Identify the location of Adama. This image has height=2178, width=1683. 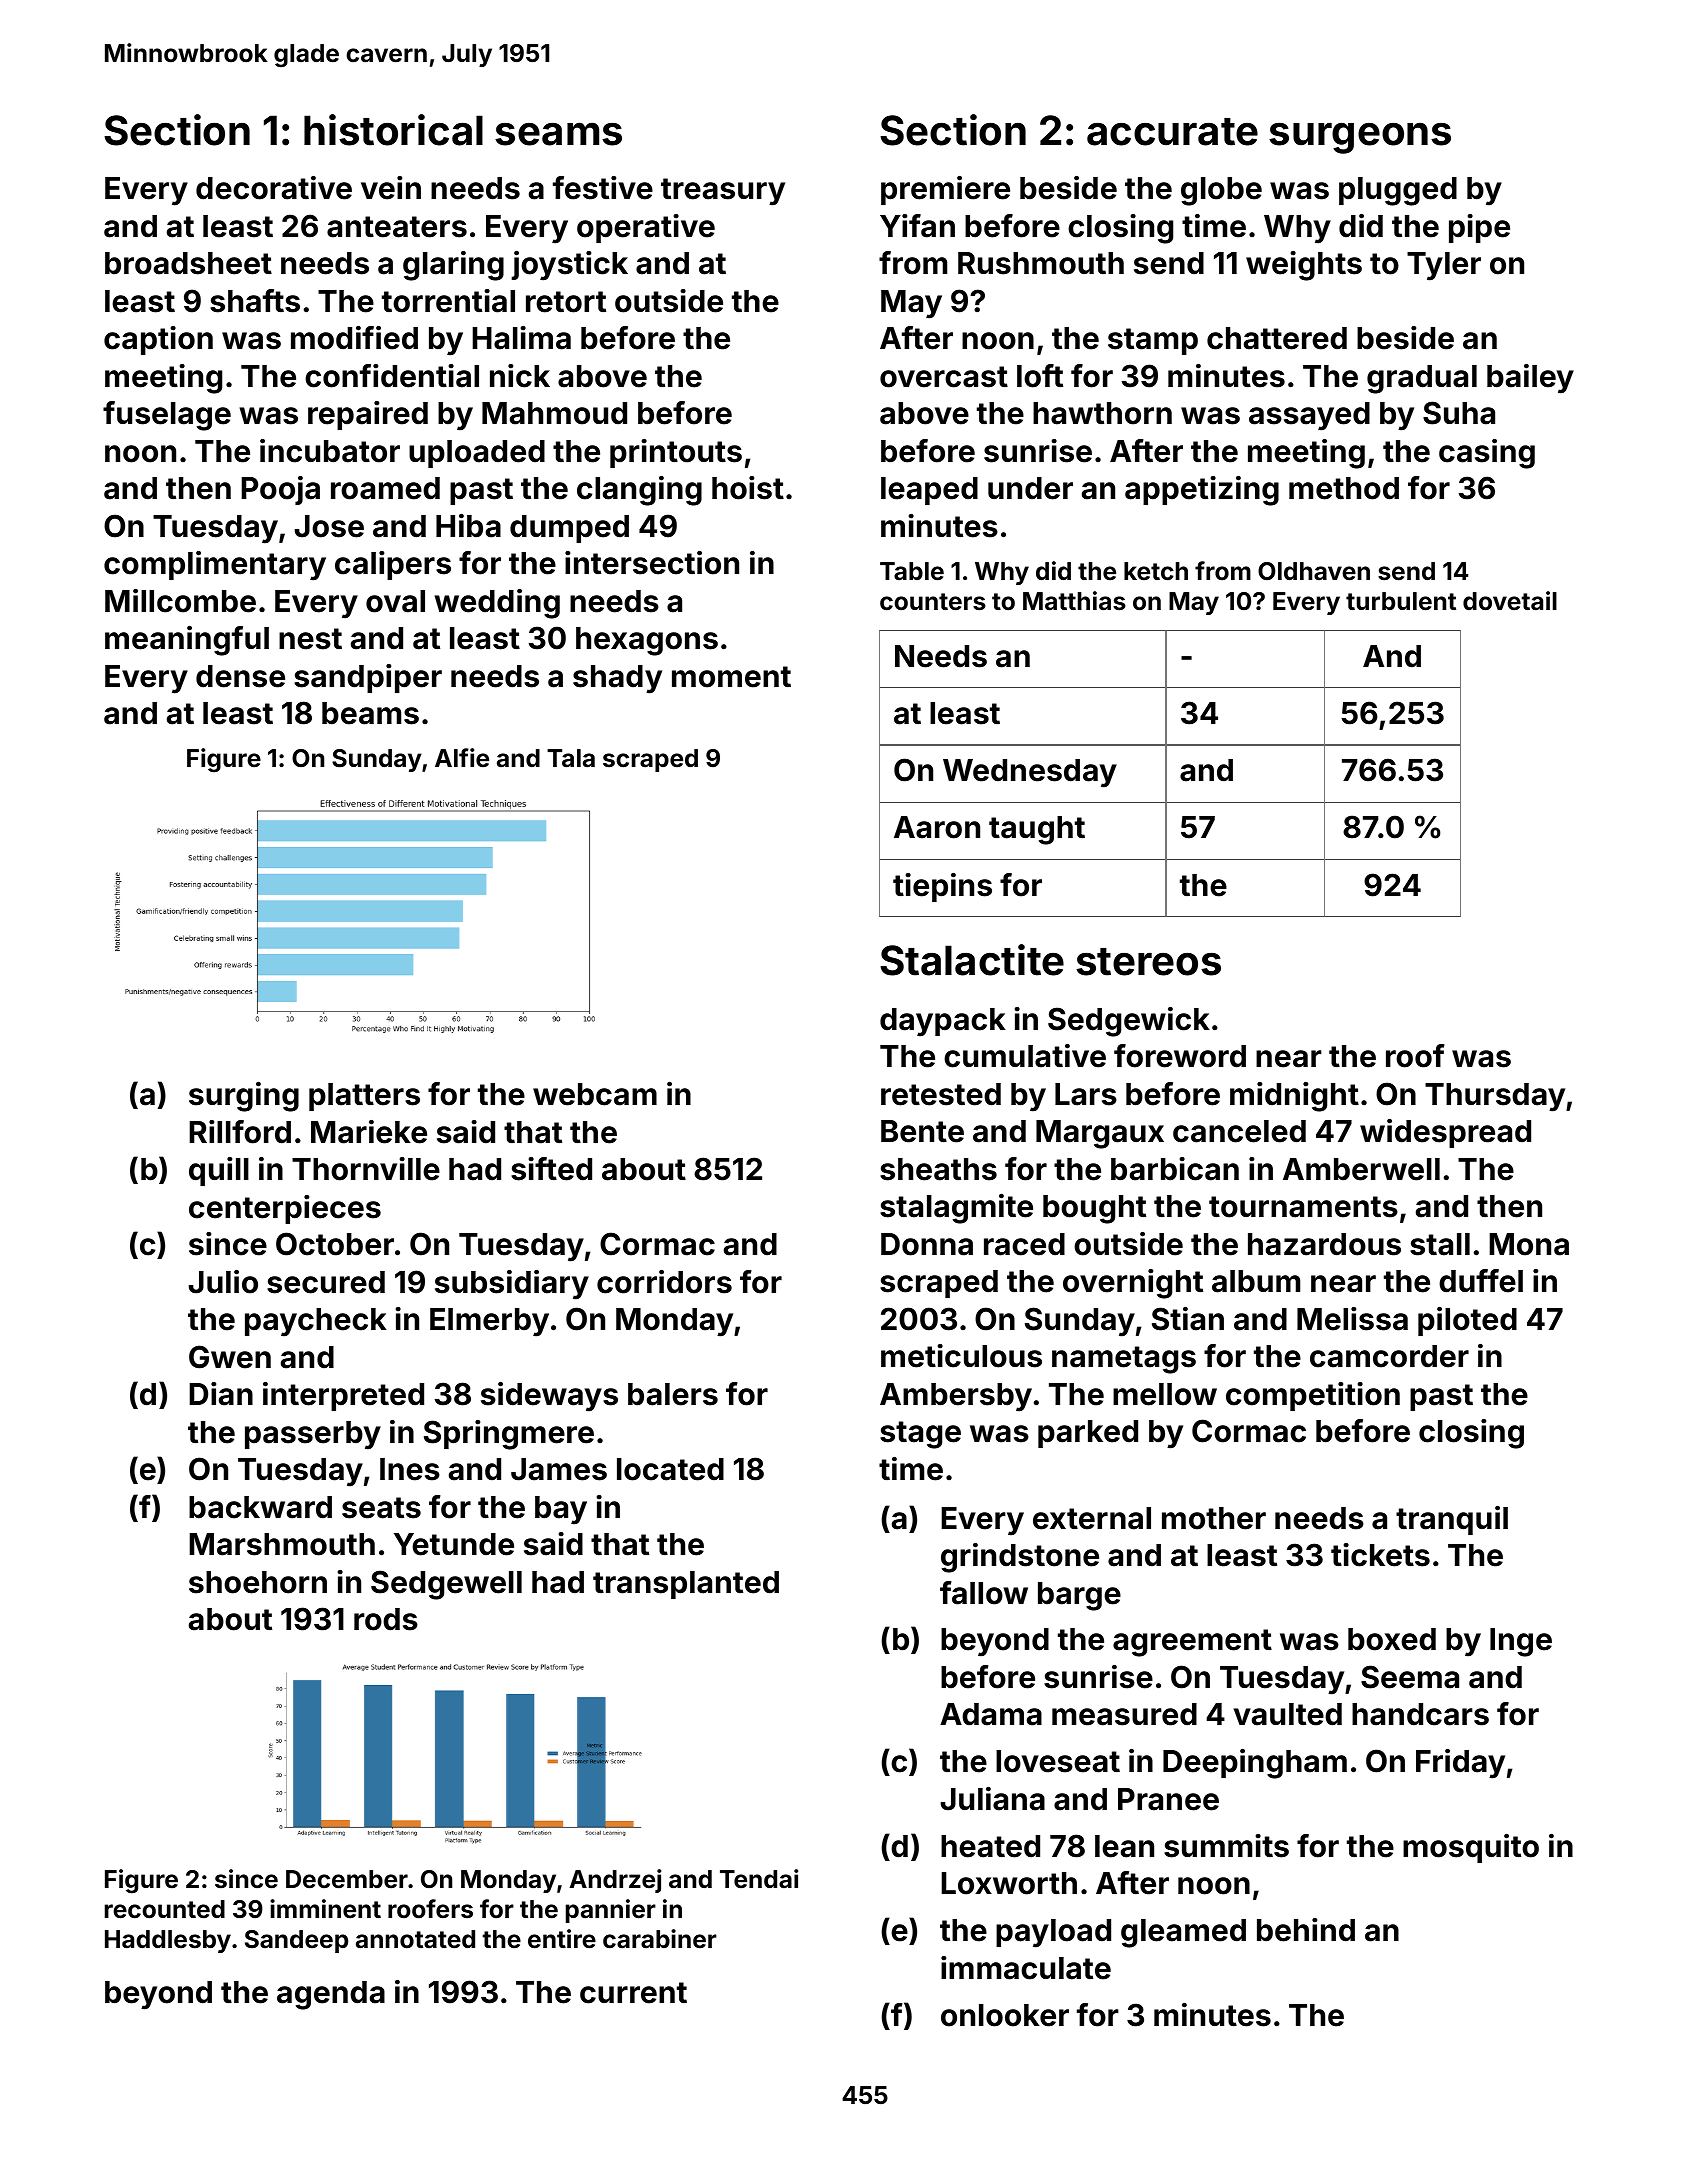
(991, 1714).
